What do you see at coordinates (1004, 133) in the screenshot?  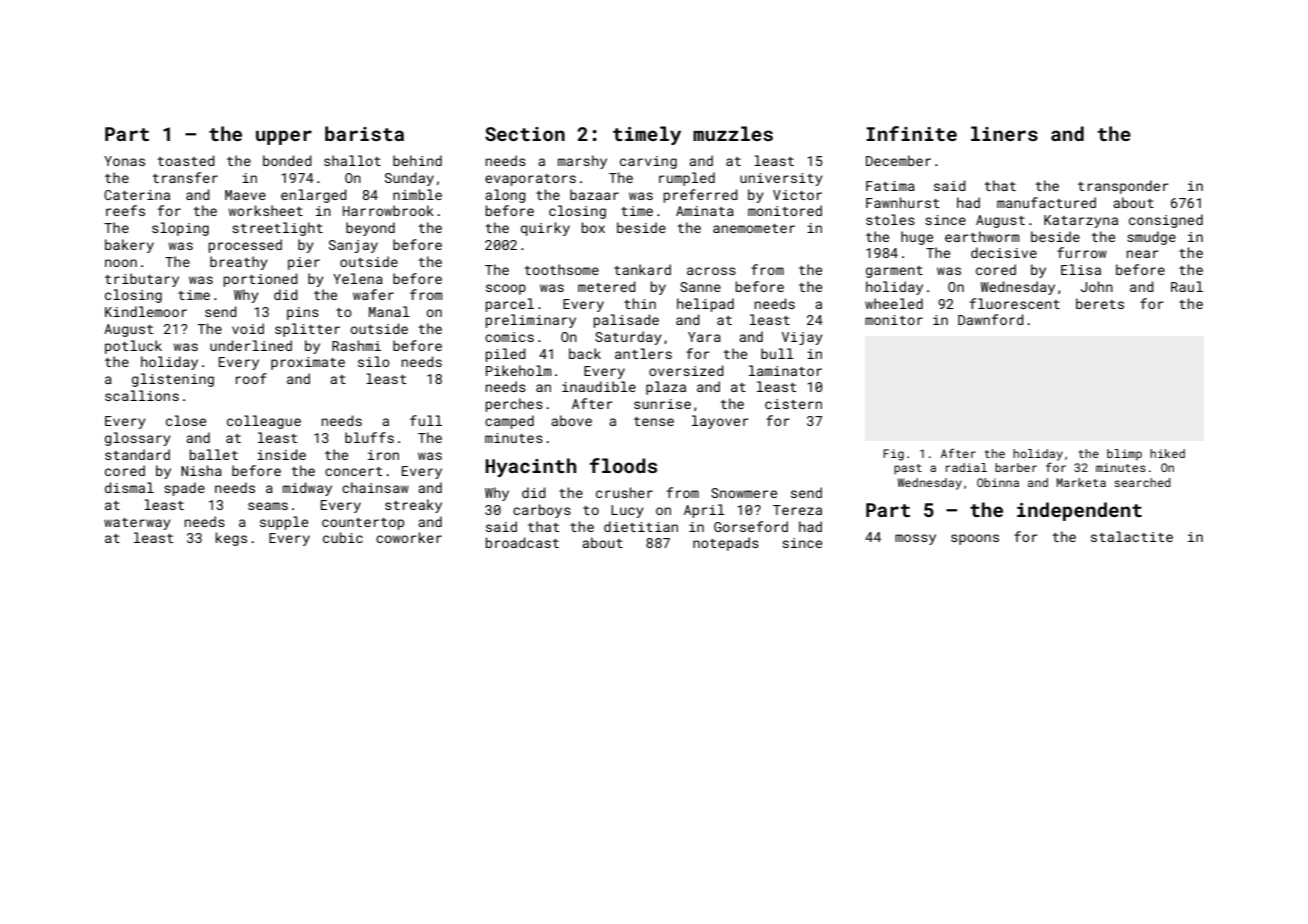 I see `liners` at bounding box center [1004, 133].
